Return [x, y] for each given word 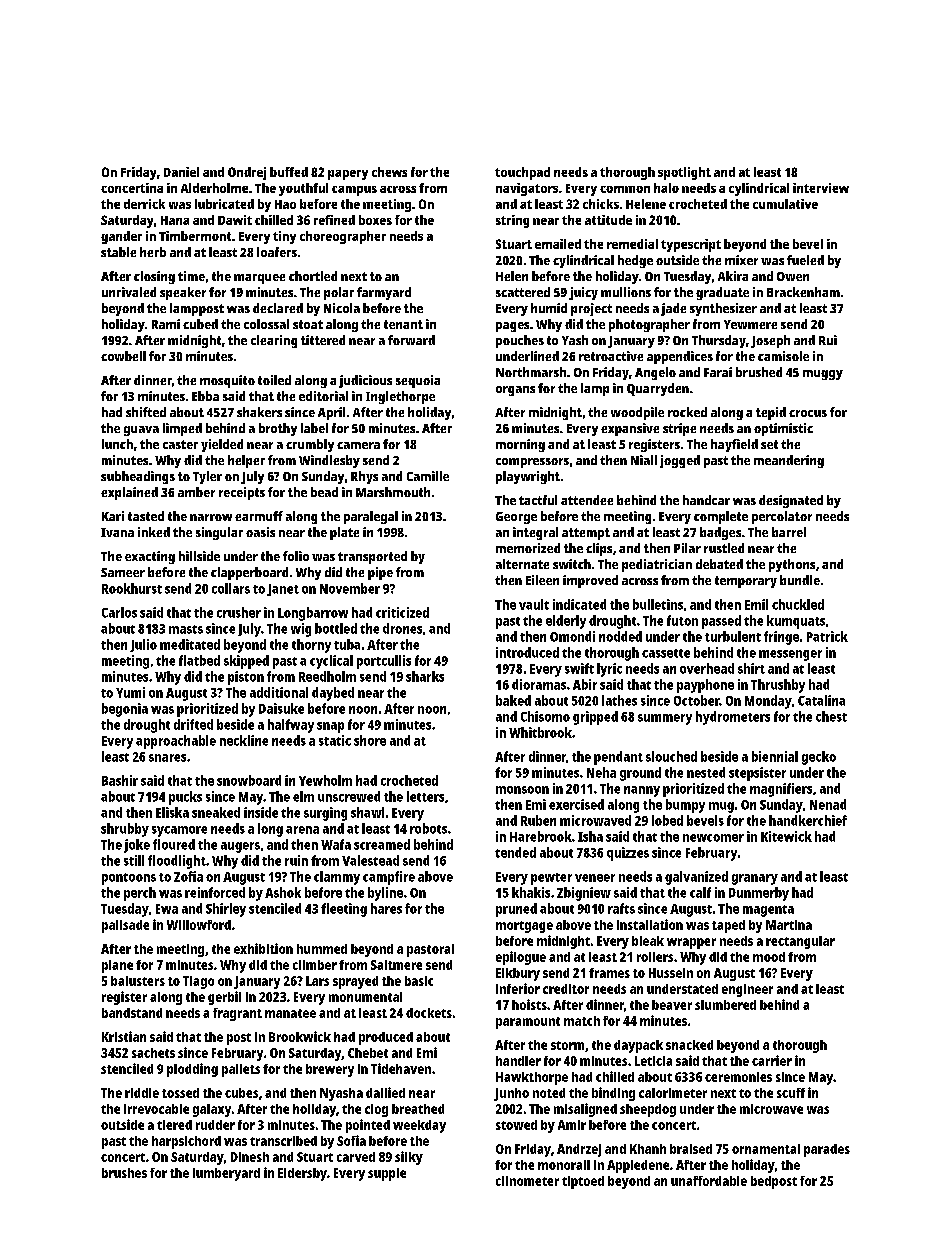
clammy [337, 878]
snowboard [249, 780]
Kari [113, 516]
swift [579, 668]
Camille [428, 476]
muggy [823, 375]
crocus [808, 413]
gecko [819, 758]
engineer [747, 990]
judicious [365, 381]
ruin [296, 860]
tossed [180, 1093]
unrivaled [129, 292]
